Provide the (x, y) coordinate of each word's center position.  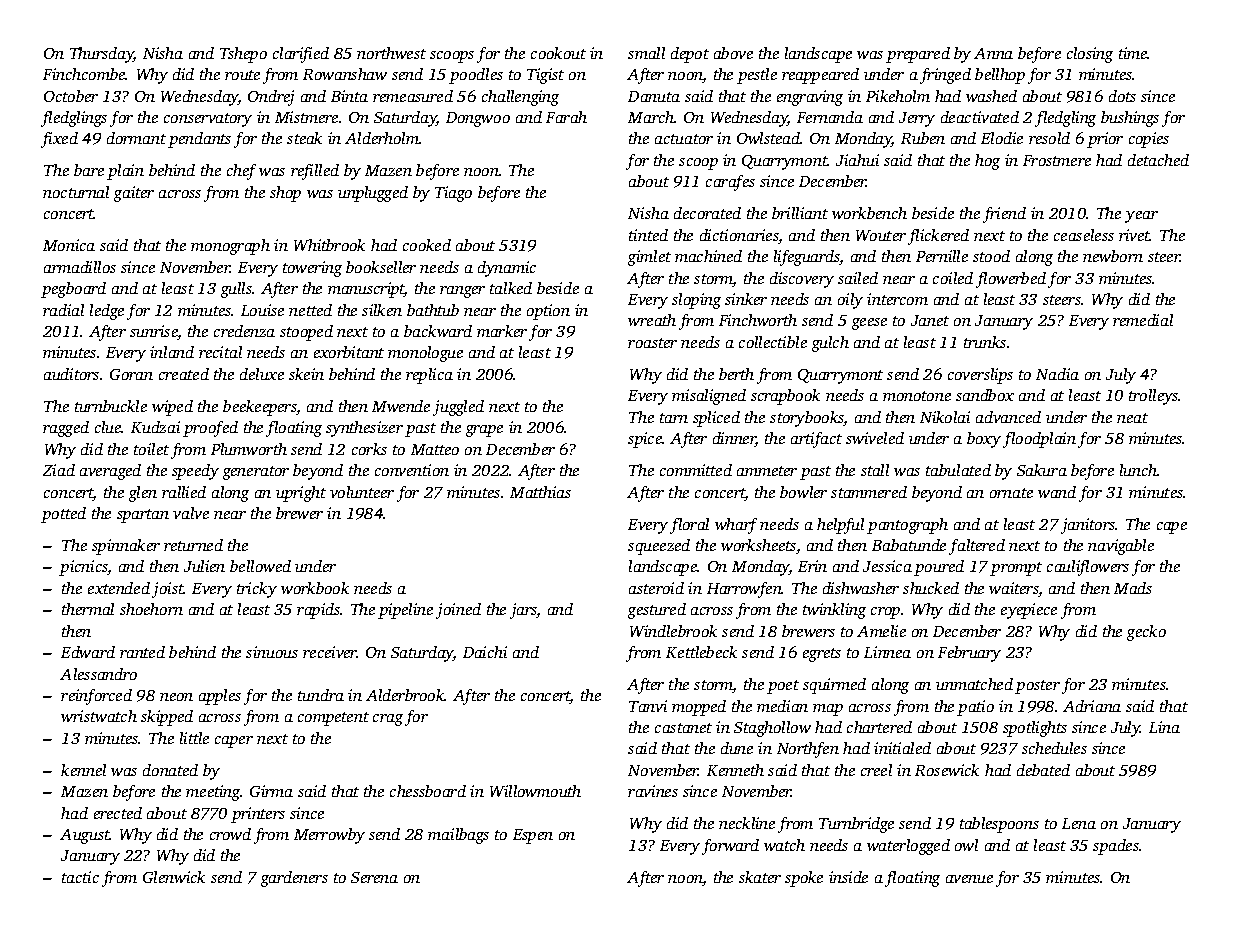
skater (760, 877)
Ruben (923, 138)
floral (689, 526)
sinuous (272, 652)
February (969, 654)
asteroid (656, 588)
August (85, 836)
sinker (746, 299)
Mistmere (306, 117)
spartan (143, 516)
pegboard (73, 290)
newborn (1113, 256)
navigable (1121, 547)
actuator (684, 139)
